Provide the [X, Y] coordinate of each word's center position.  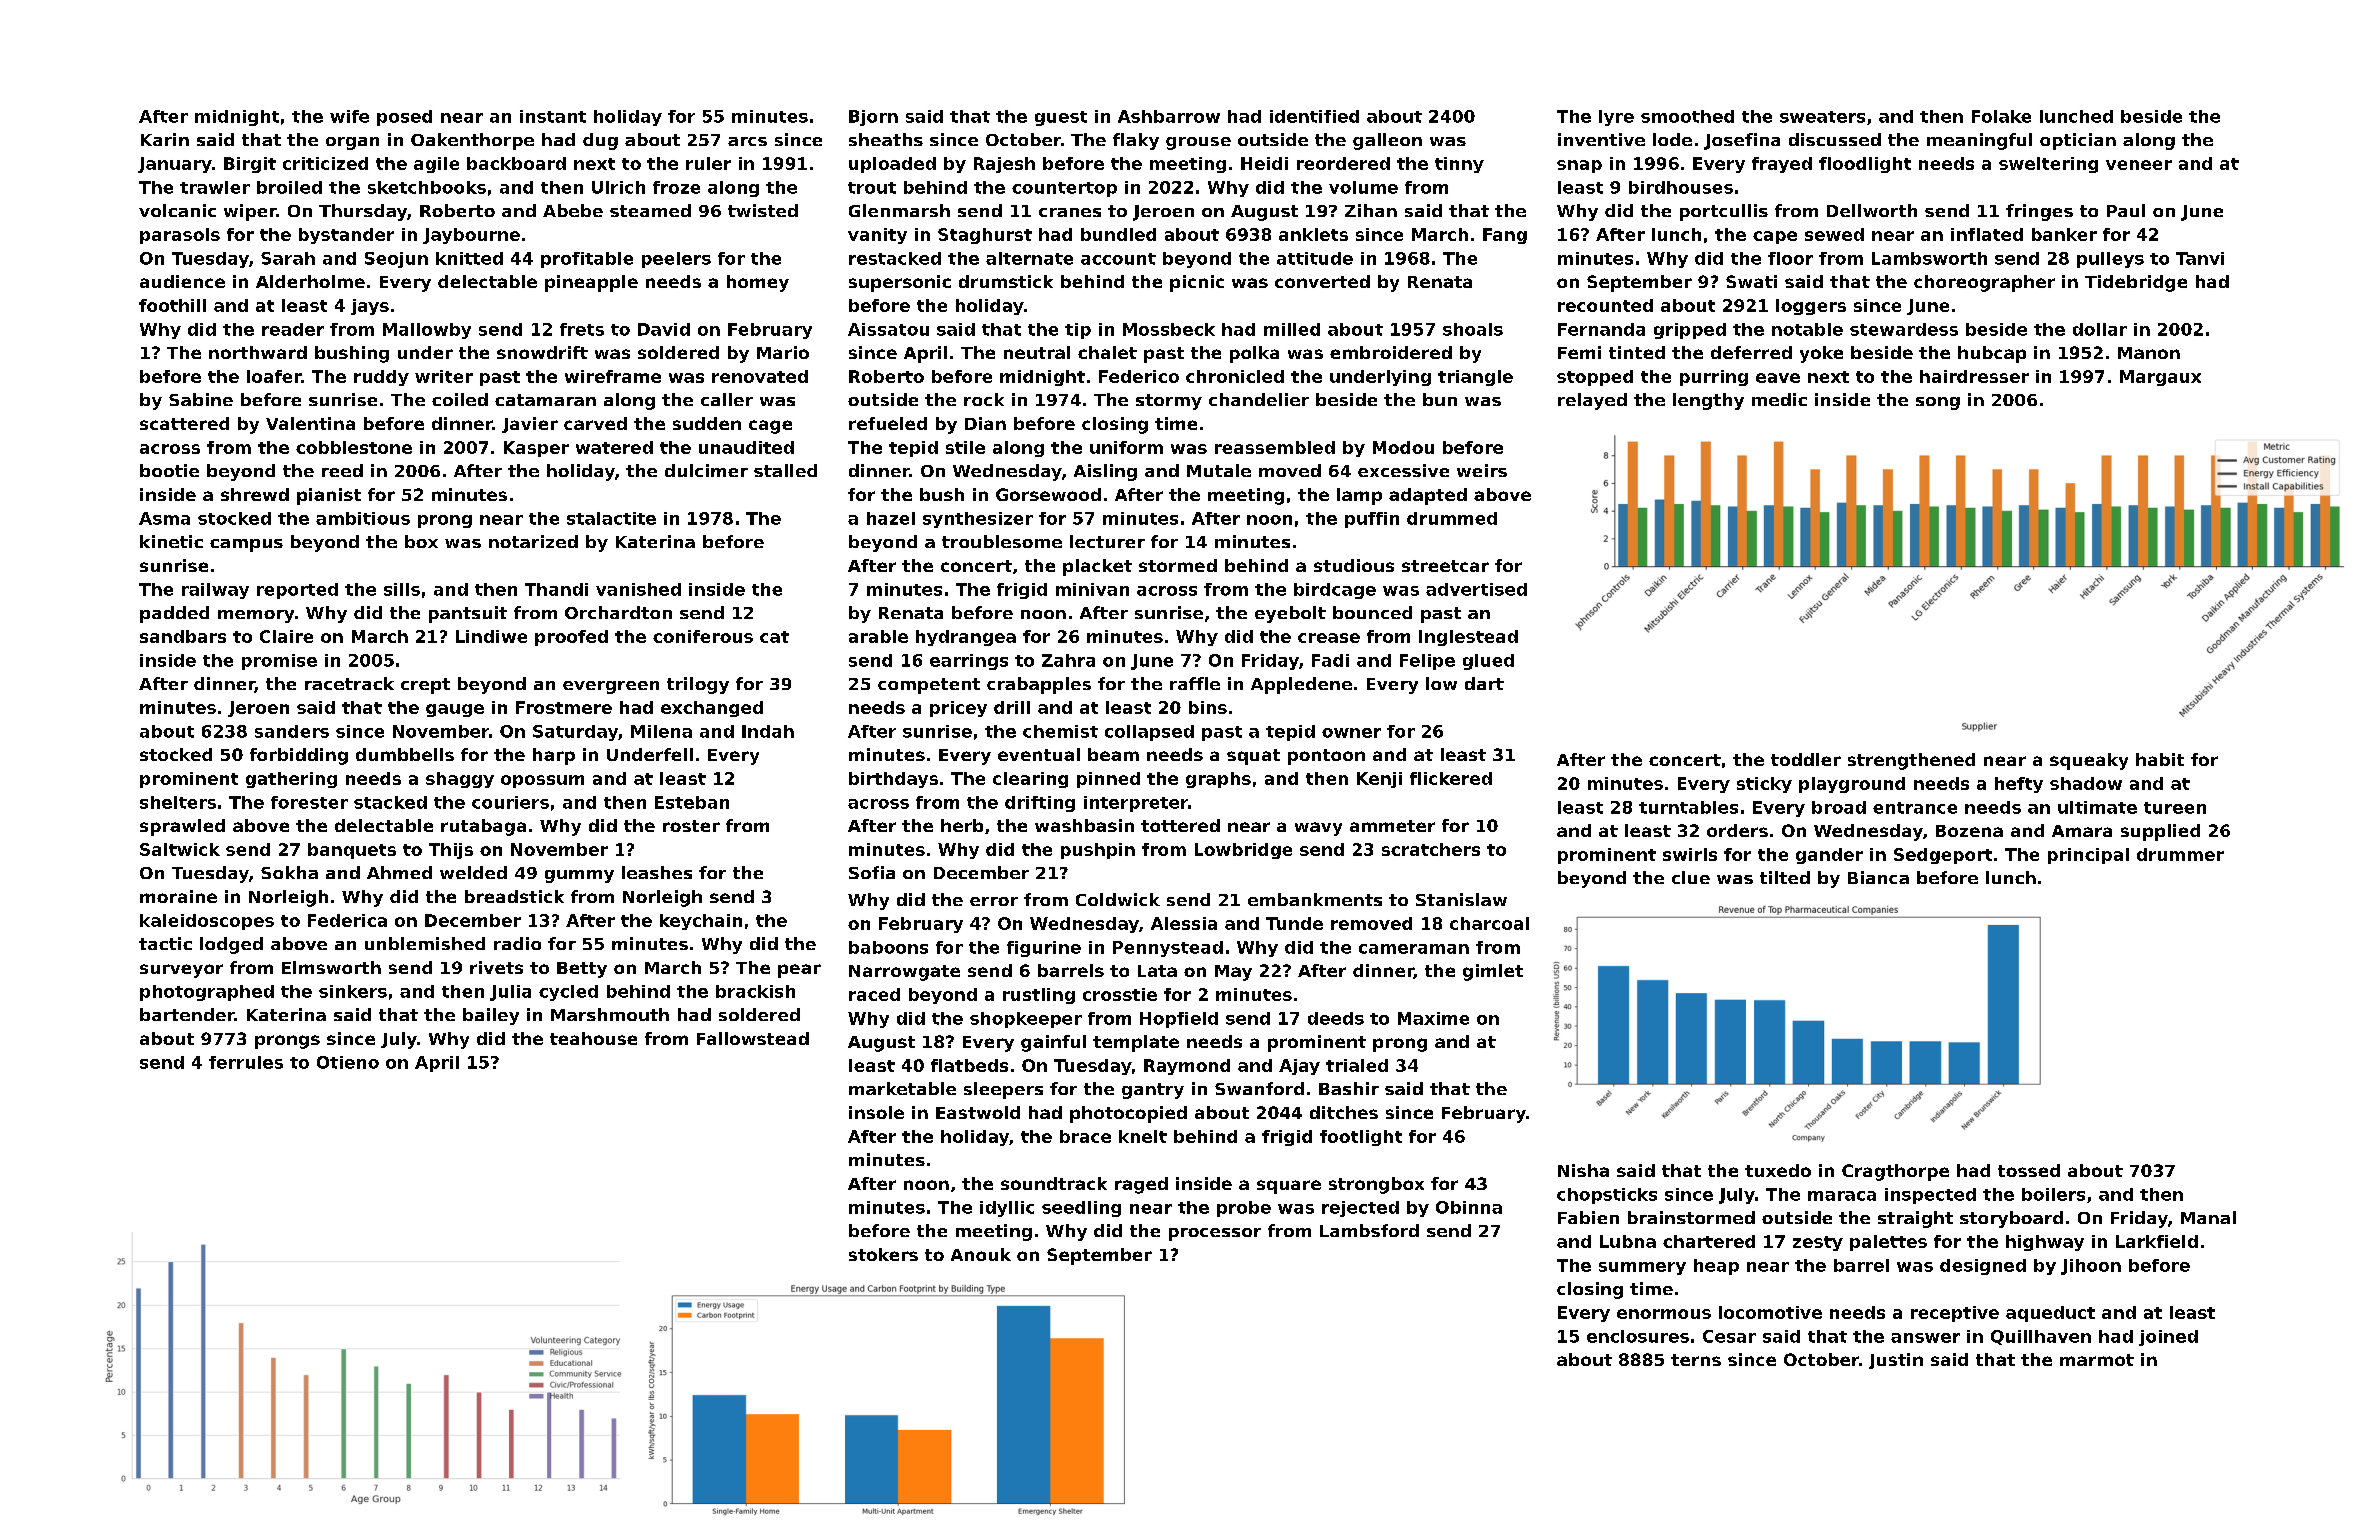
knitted [469, 258]
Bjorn [873, 118]
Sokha [289, 872]
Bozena [1969, 831]
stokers [883, 1254]
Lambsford [1369, 1230]
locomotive [1770, 1312]
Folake [2001, 116]
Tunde [1294, 923]
